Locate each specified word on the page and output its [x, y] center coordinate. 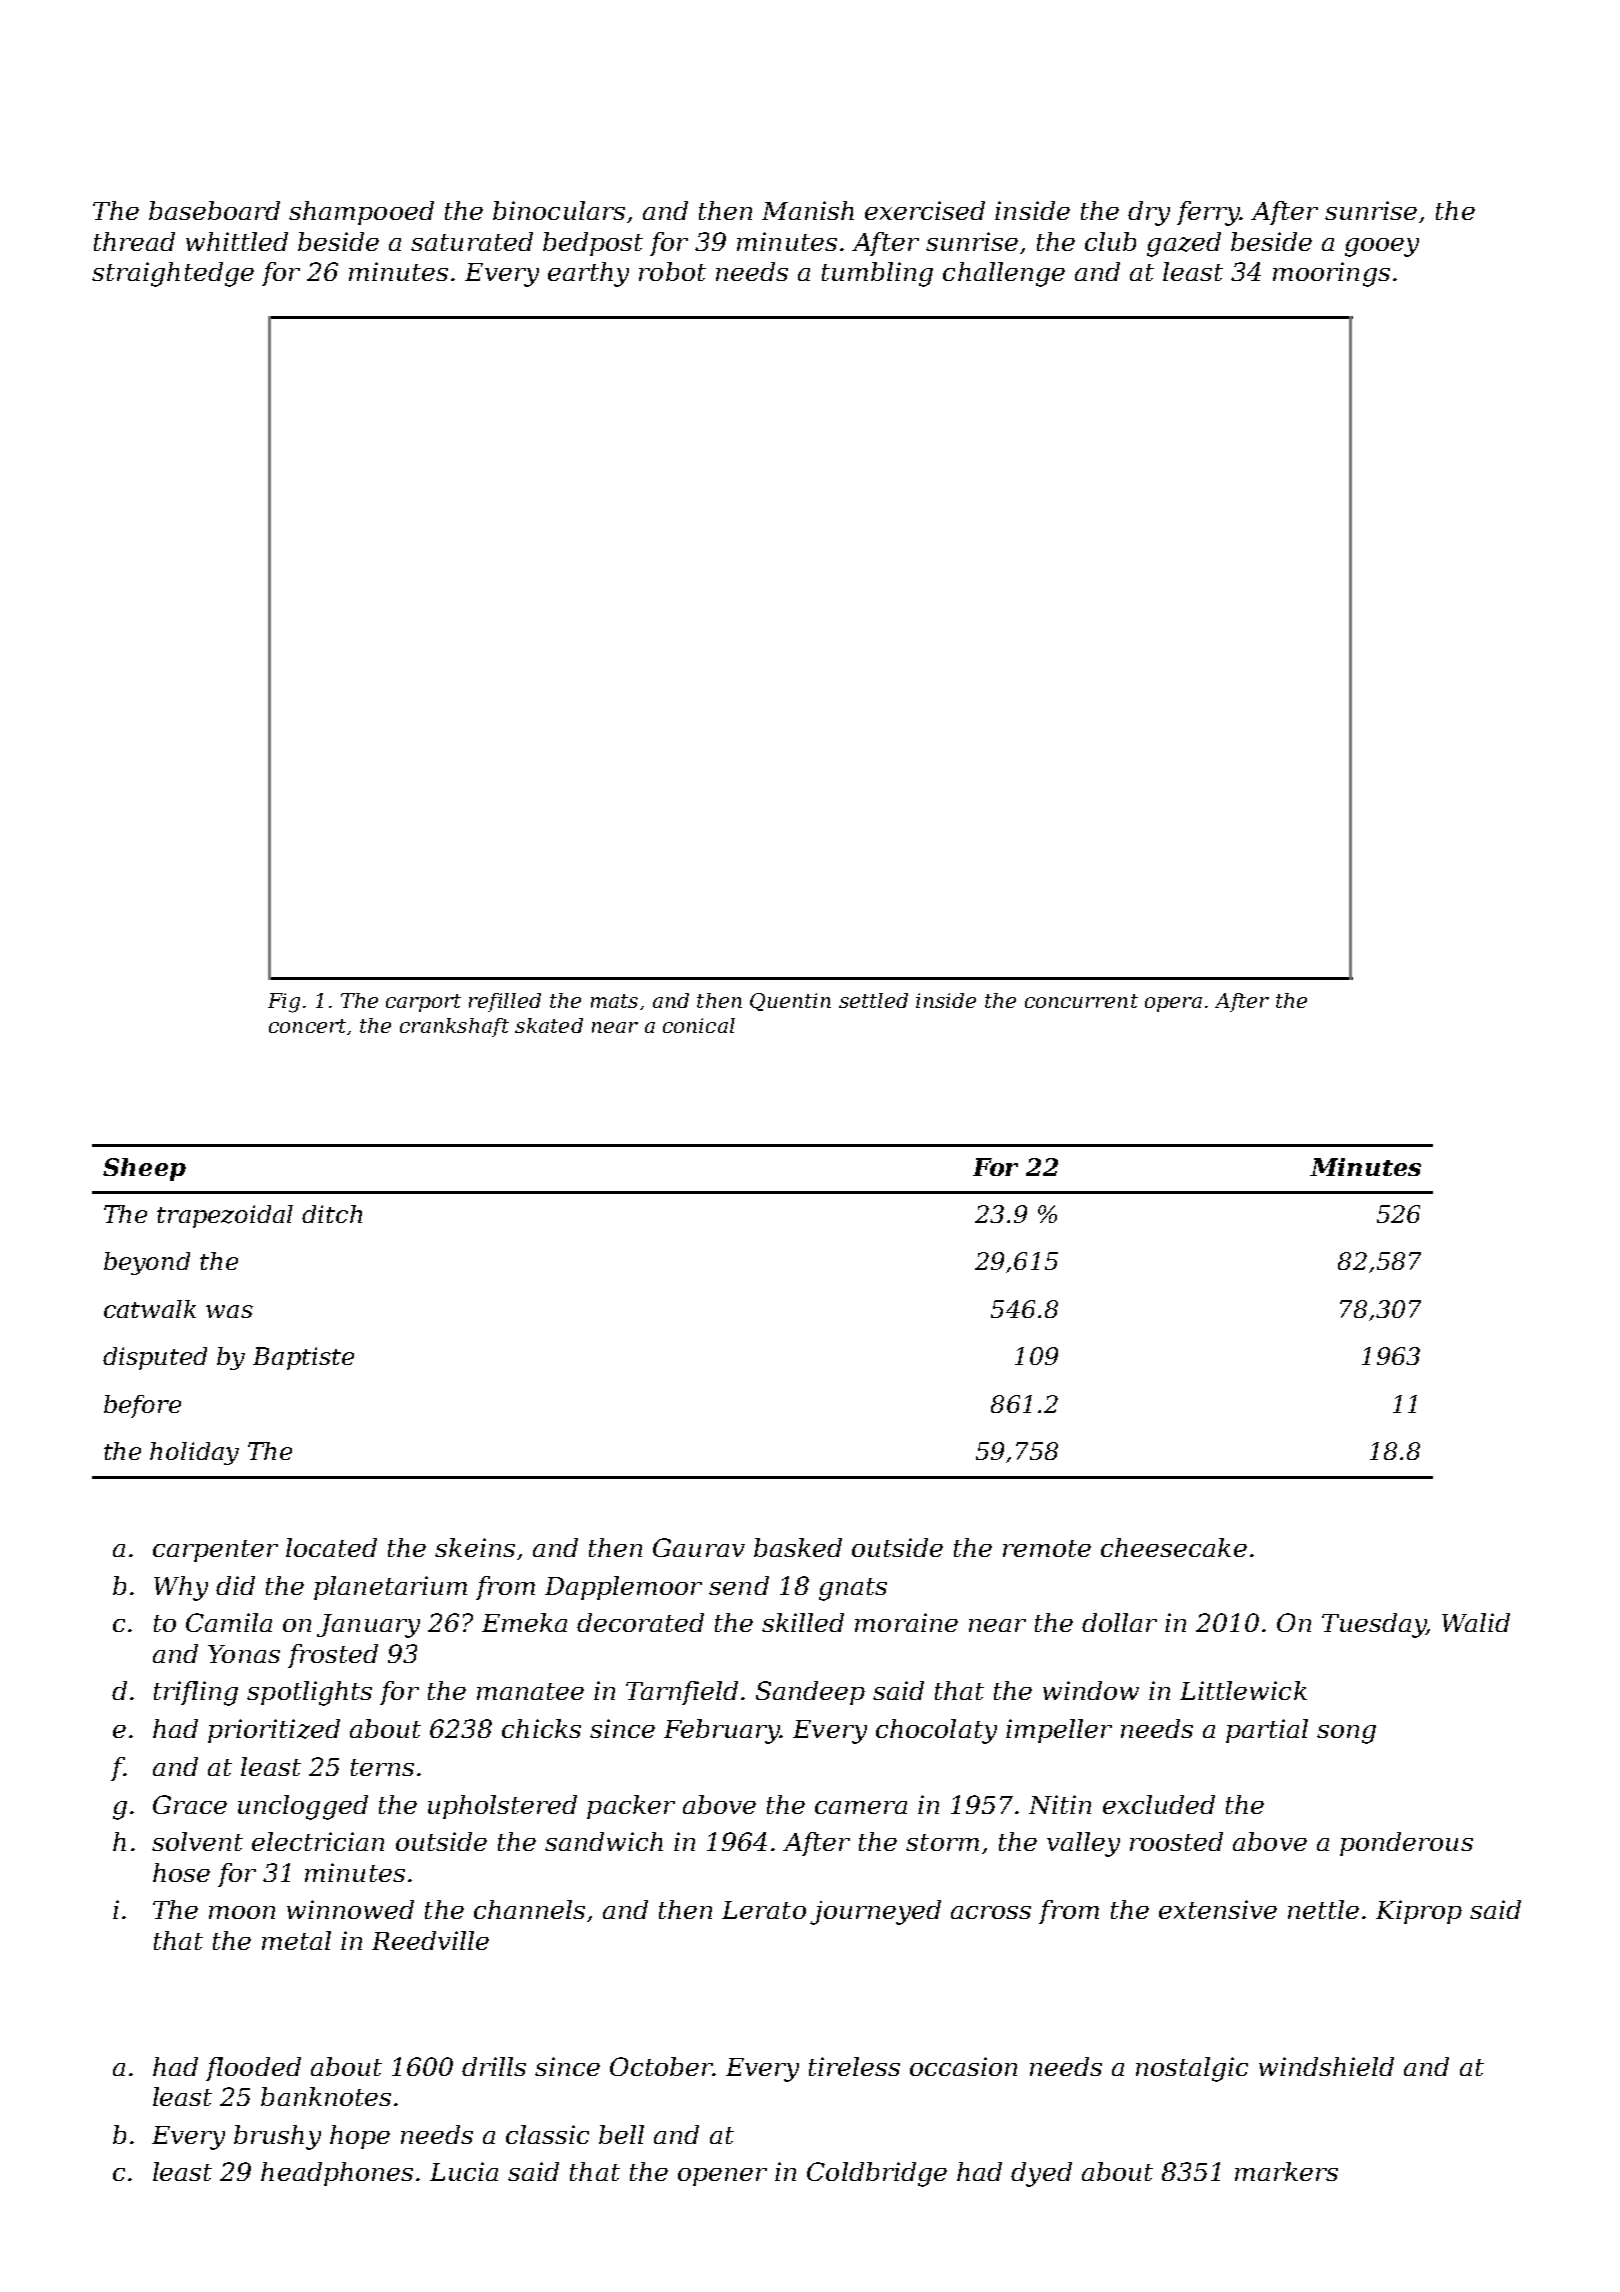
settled [873, 1000]
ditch [332, 1214]
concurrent [1081, 1001]
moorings [1331, 274]
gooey [1382, 247]
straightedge [173, 274]
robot [672, 271]
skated [549, 1025]
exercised [925, 210]
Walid [1476, 1622]
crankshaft [454, 1027]
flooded [253, 2069]
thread [134, 241]
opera [1173, 1004]
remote [1047, 1548]
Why [181, 1588]
